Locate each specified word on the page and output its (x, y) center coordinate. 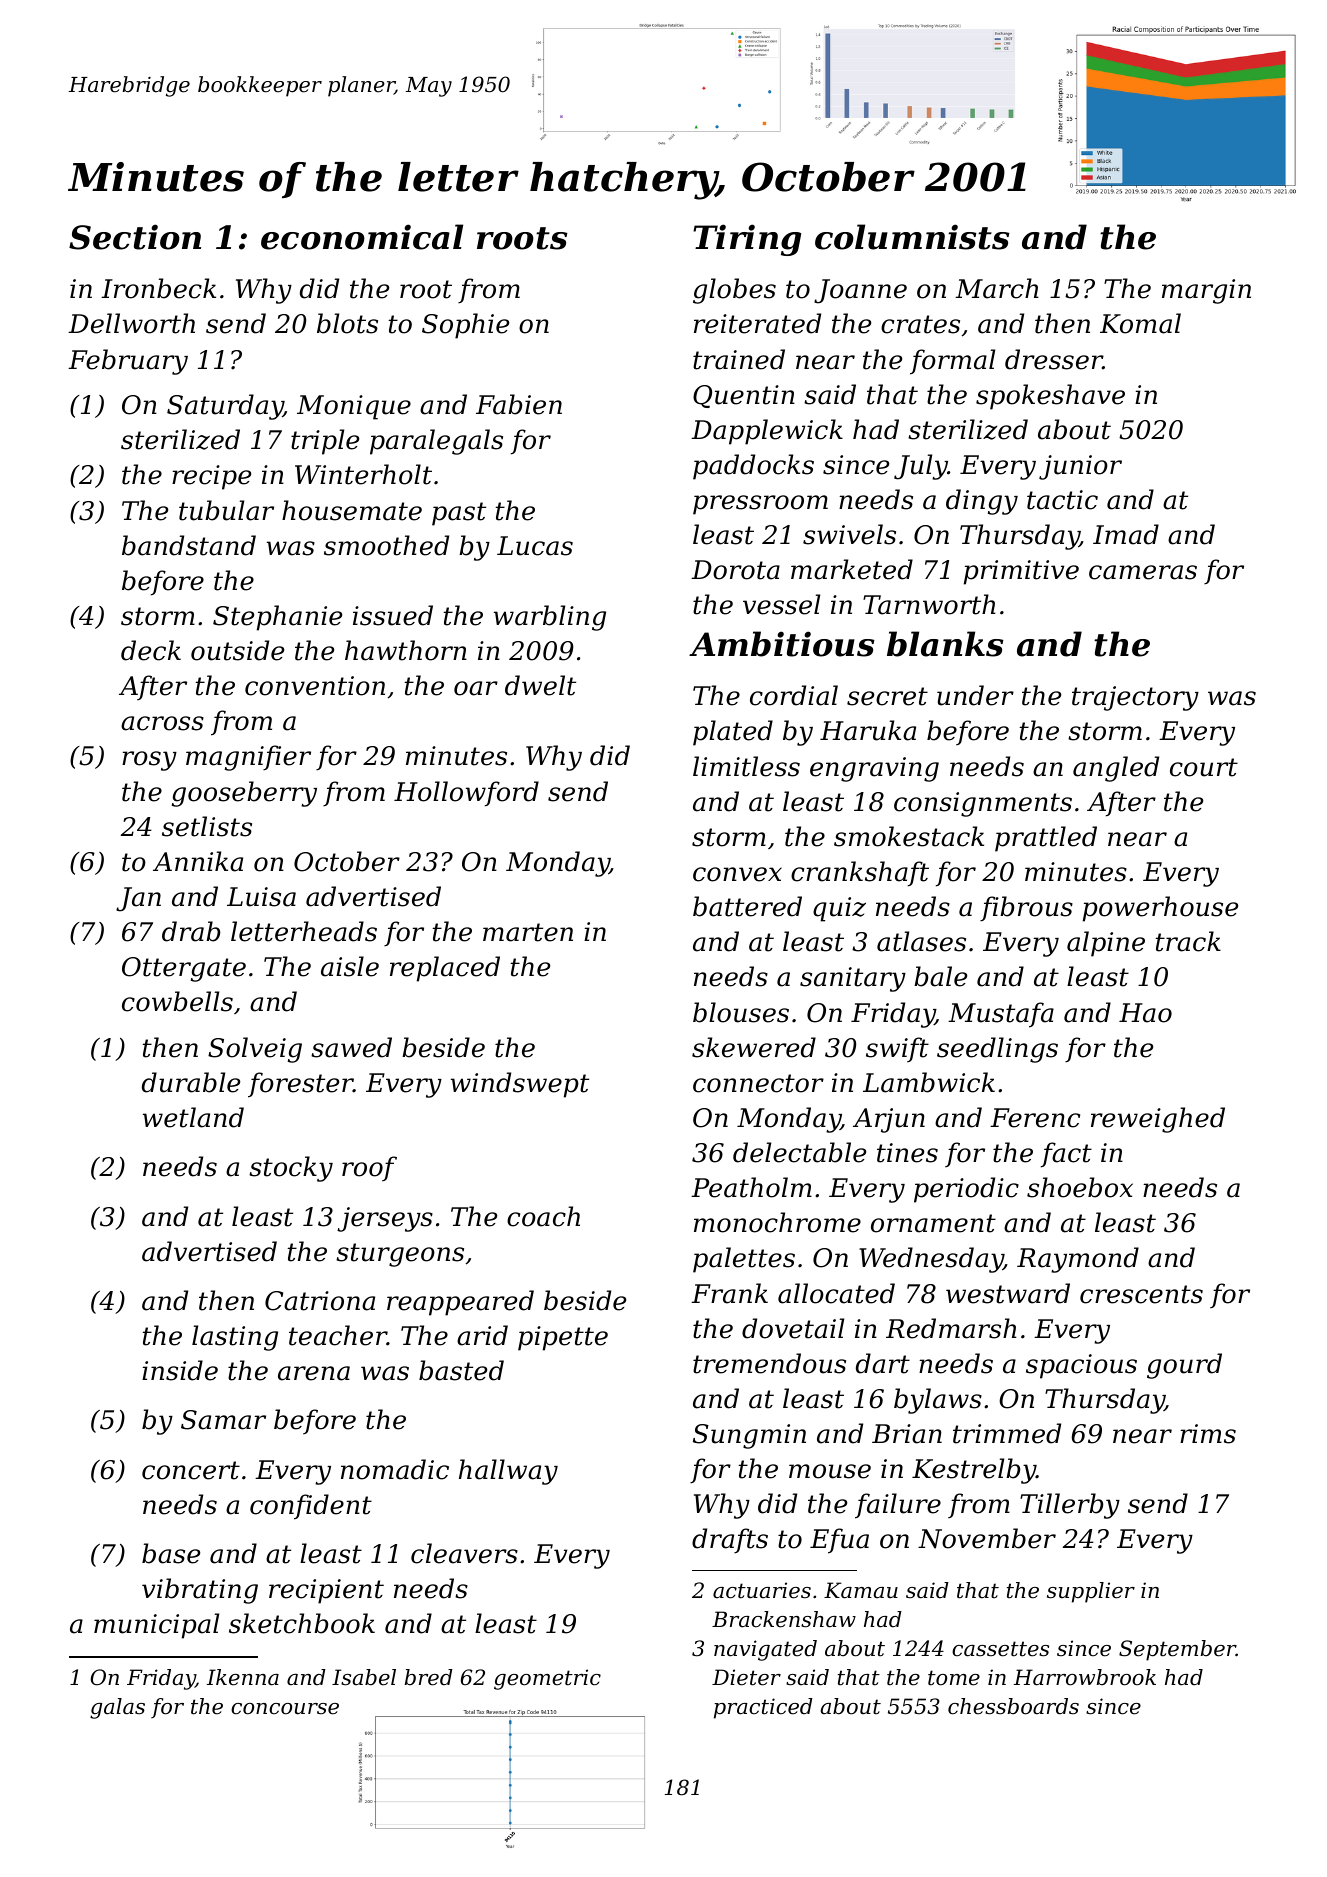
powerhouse (1160, 909)
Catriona (320, 1301)
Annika (198, 861)
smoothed (386, 545)
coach (543, 1216)
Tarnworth (929, 604)
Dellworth (131, 323)
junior (1080, 467)
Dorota (735, 570)
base (171, 1553)
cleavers (464, 1553)
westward (1008, 1293)
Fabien (519, 404)
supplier (1091, 1592)
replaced (445, 969)
